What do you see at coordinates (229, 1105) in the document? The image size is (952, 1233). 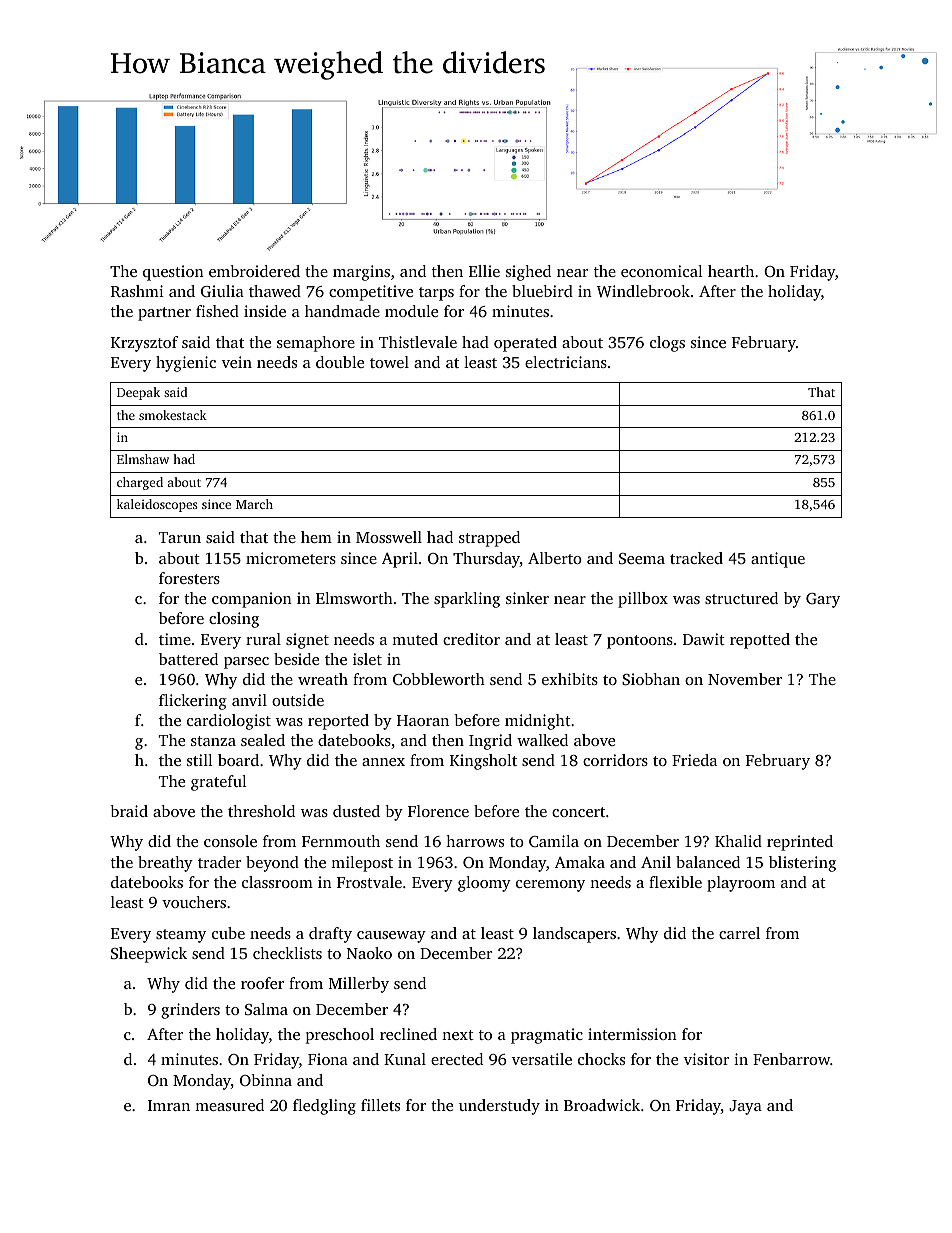 I see `measured` at bounding box center [229, 1105].
